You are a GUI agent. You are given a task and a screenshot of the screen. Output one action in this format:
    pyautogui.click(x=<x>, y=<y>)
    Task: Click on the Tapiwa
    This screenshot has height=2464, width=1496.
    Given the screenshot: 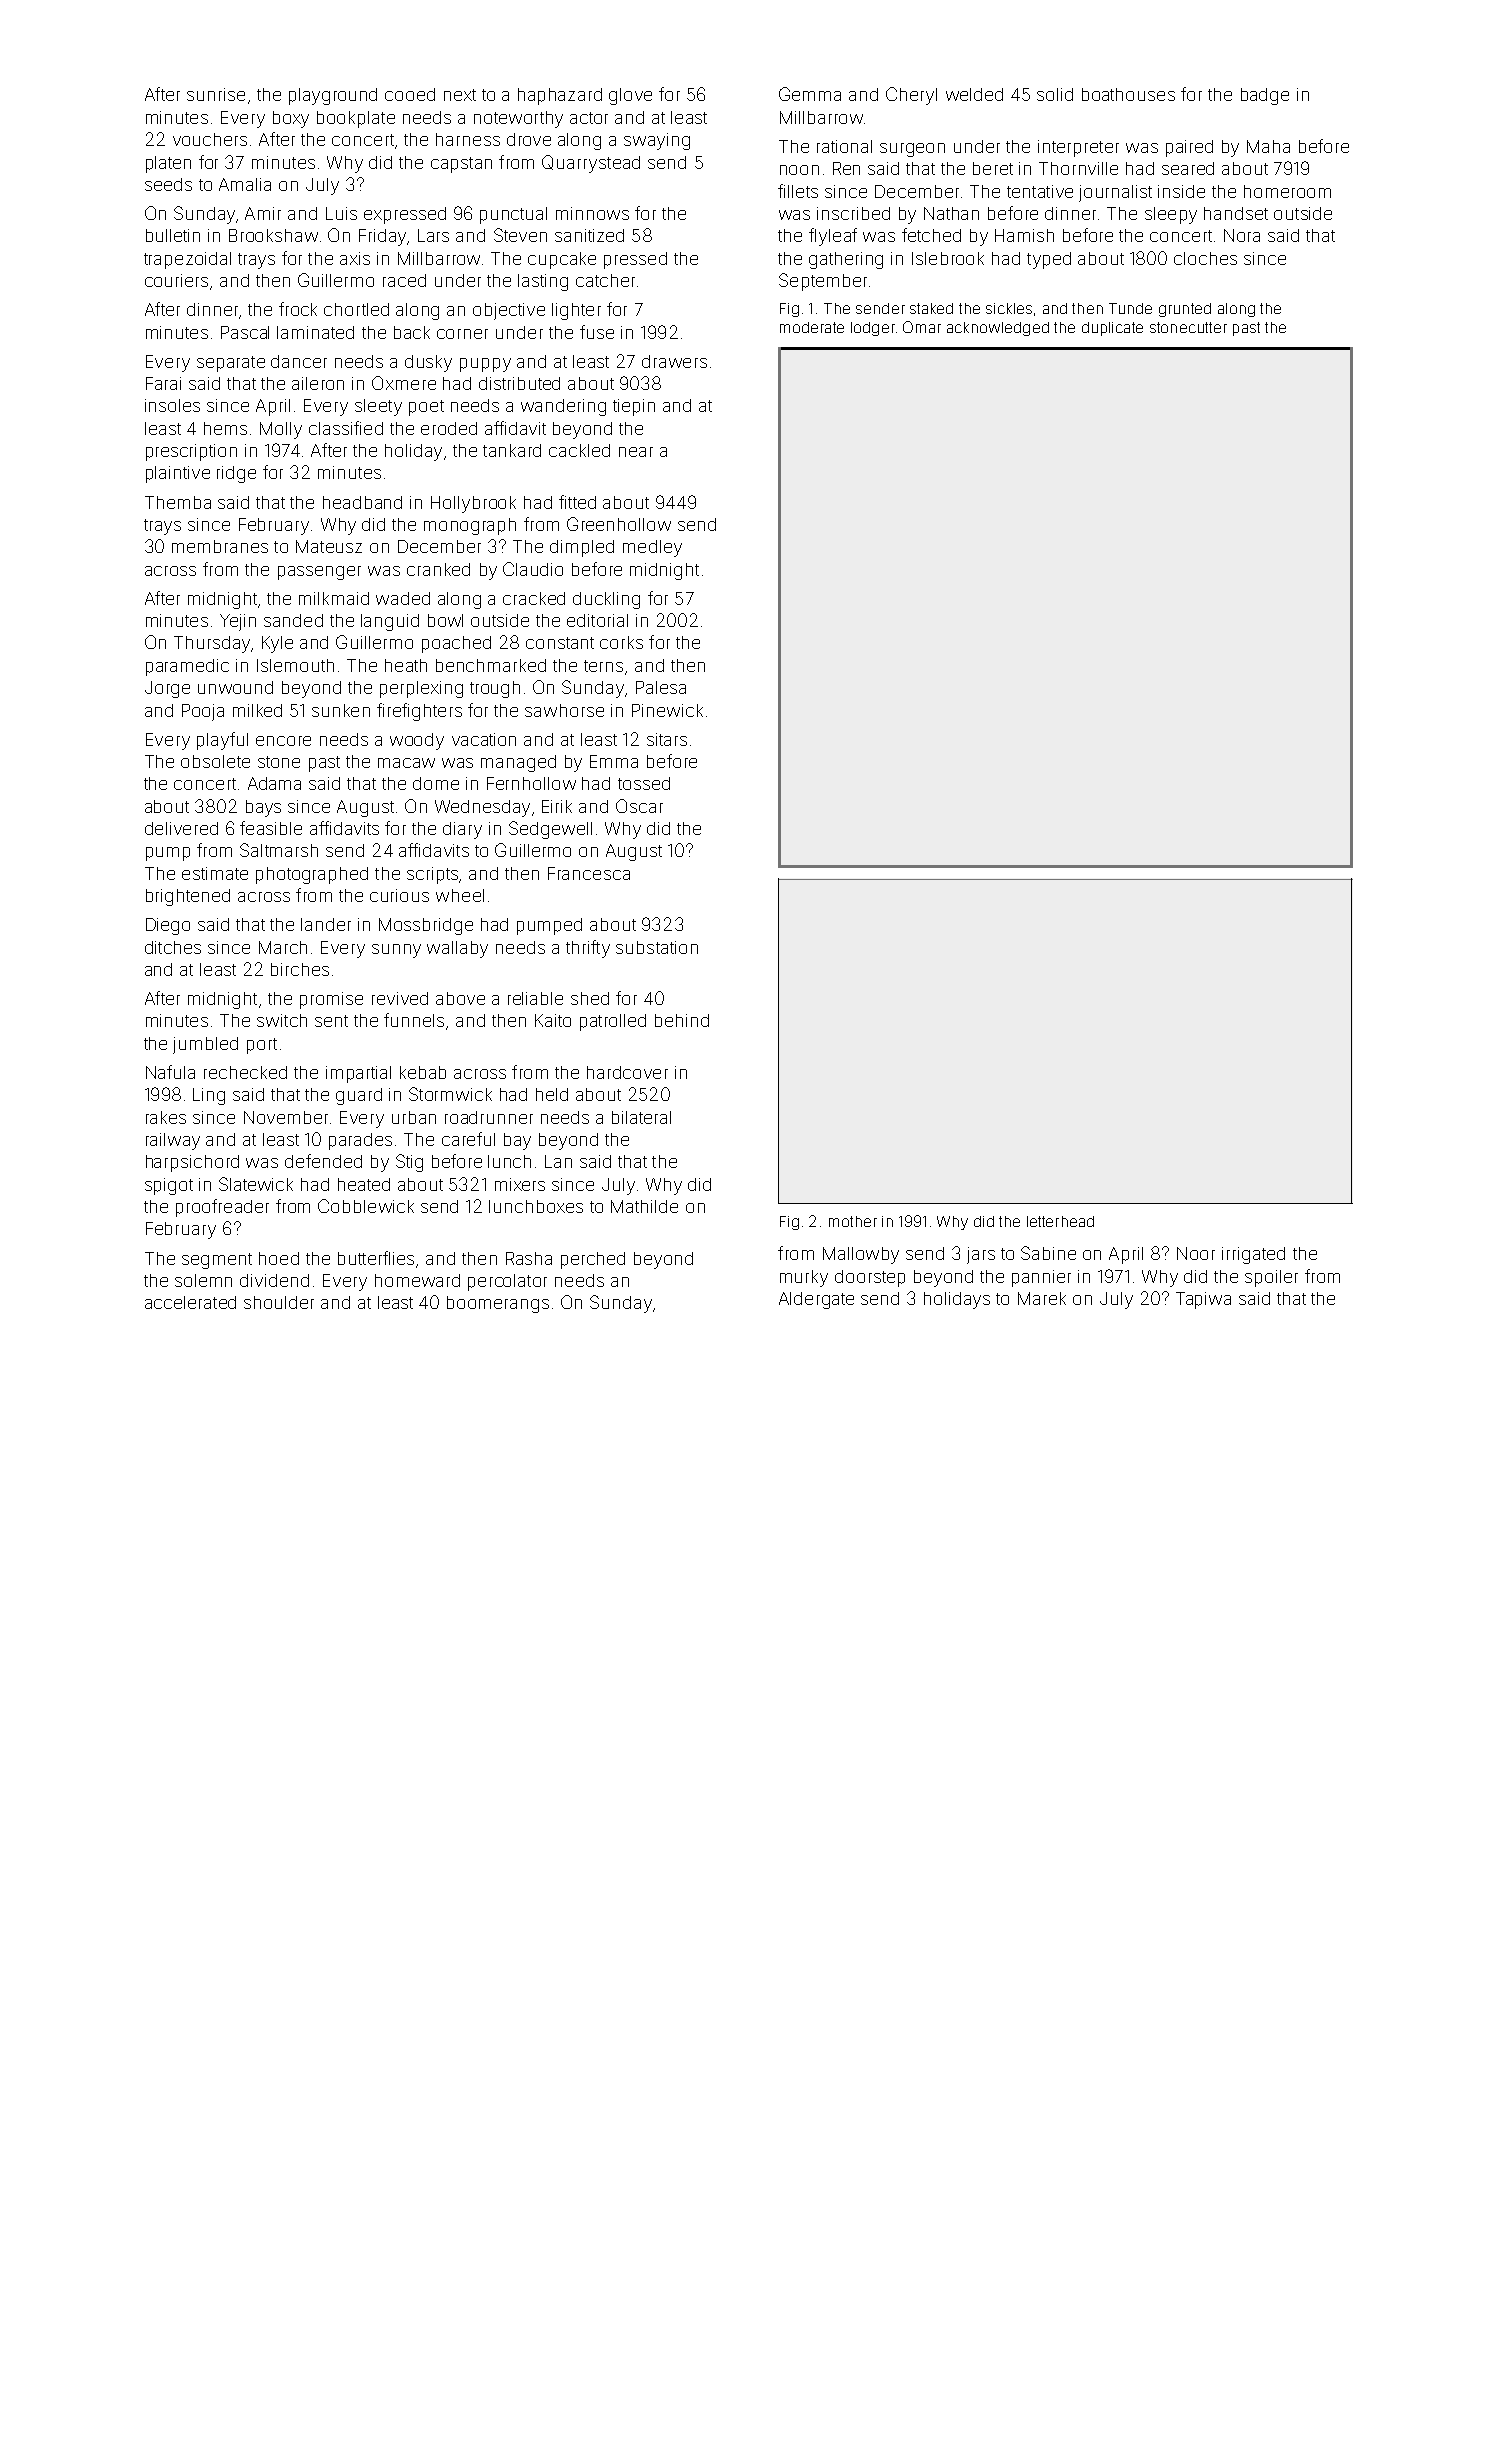 What is the action you would take?
    pyautogui.click(x=1203, y=1300)
